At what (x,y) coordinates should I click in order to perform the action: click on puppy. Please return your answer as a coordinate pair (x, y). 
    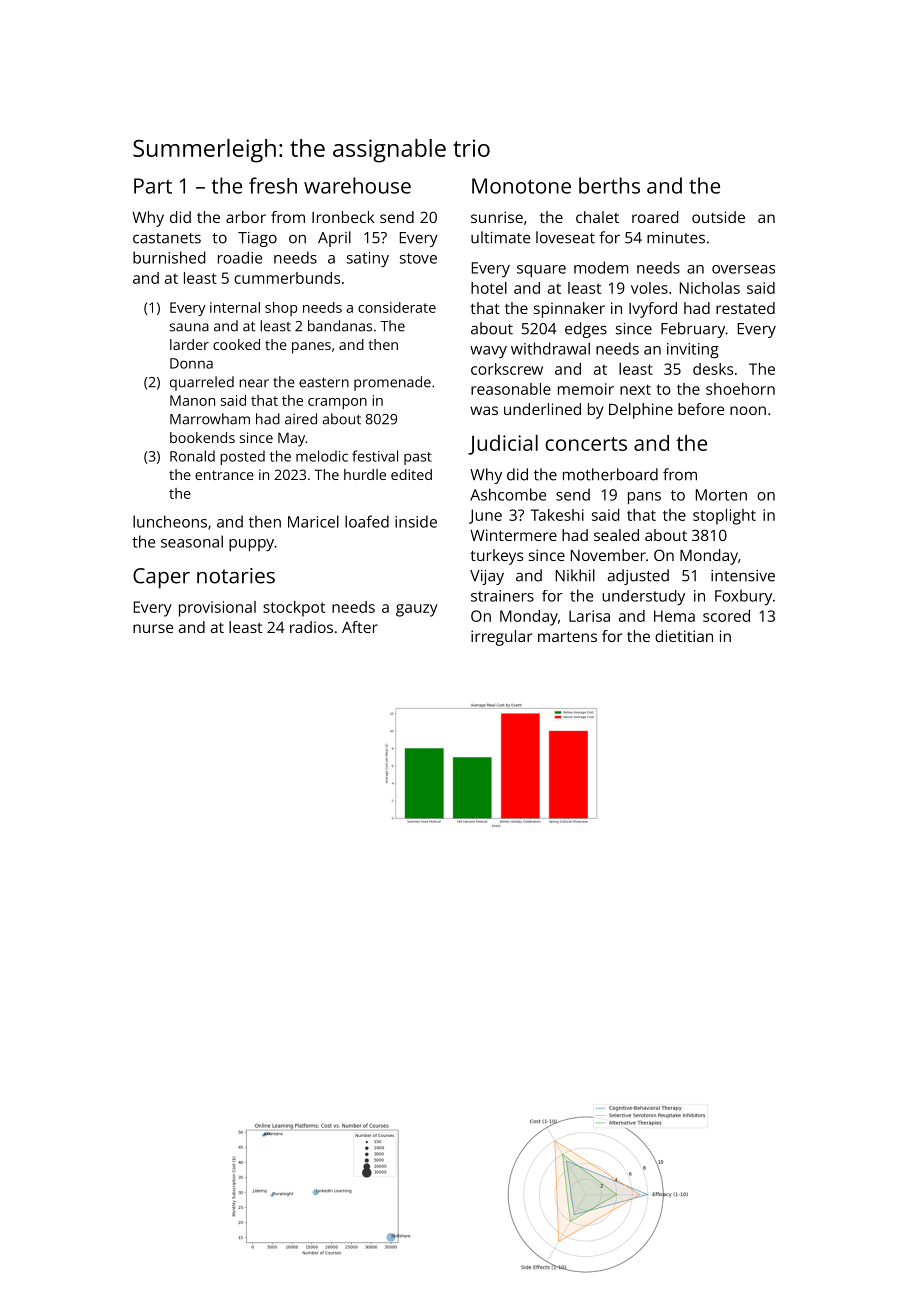
    Looking at the image, I should click on (251, 545).
